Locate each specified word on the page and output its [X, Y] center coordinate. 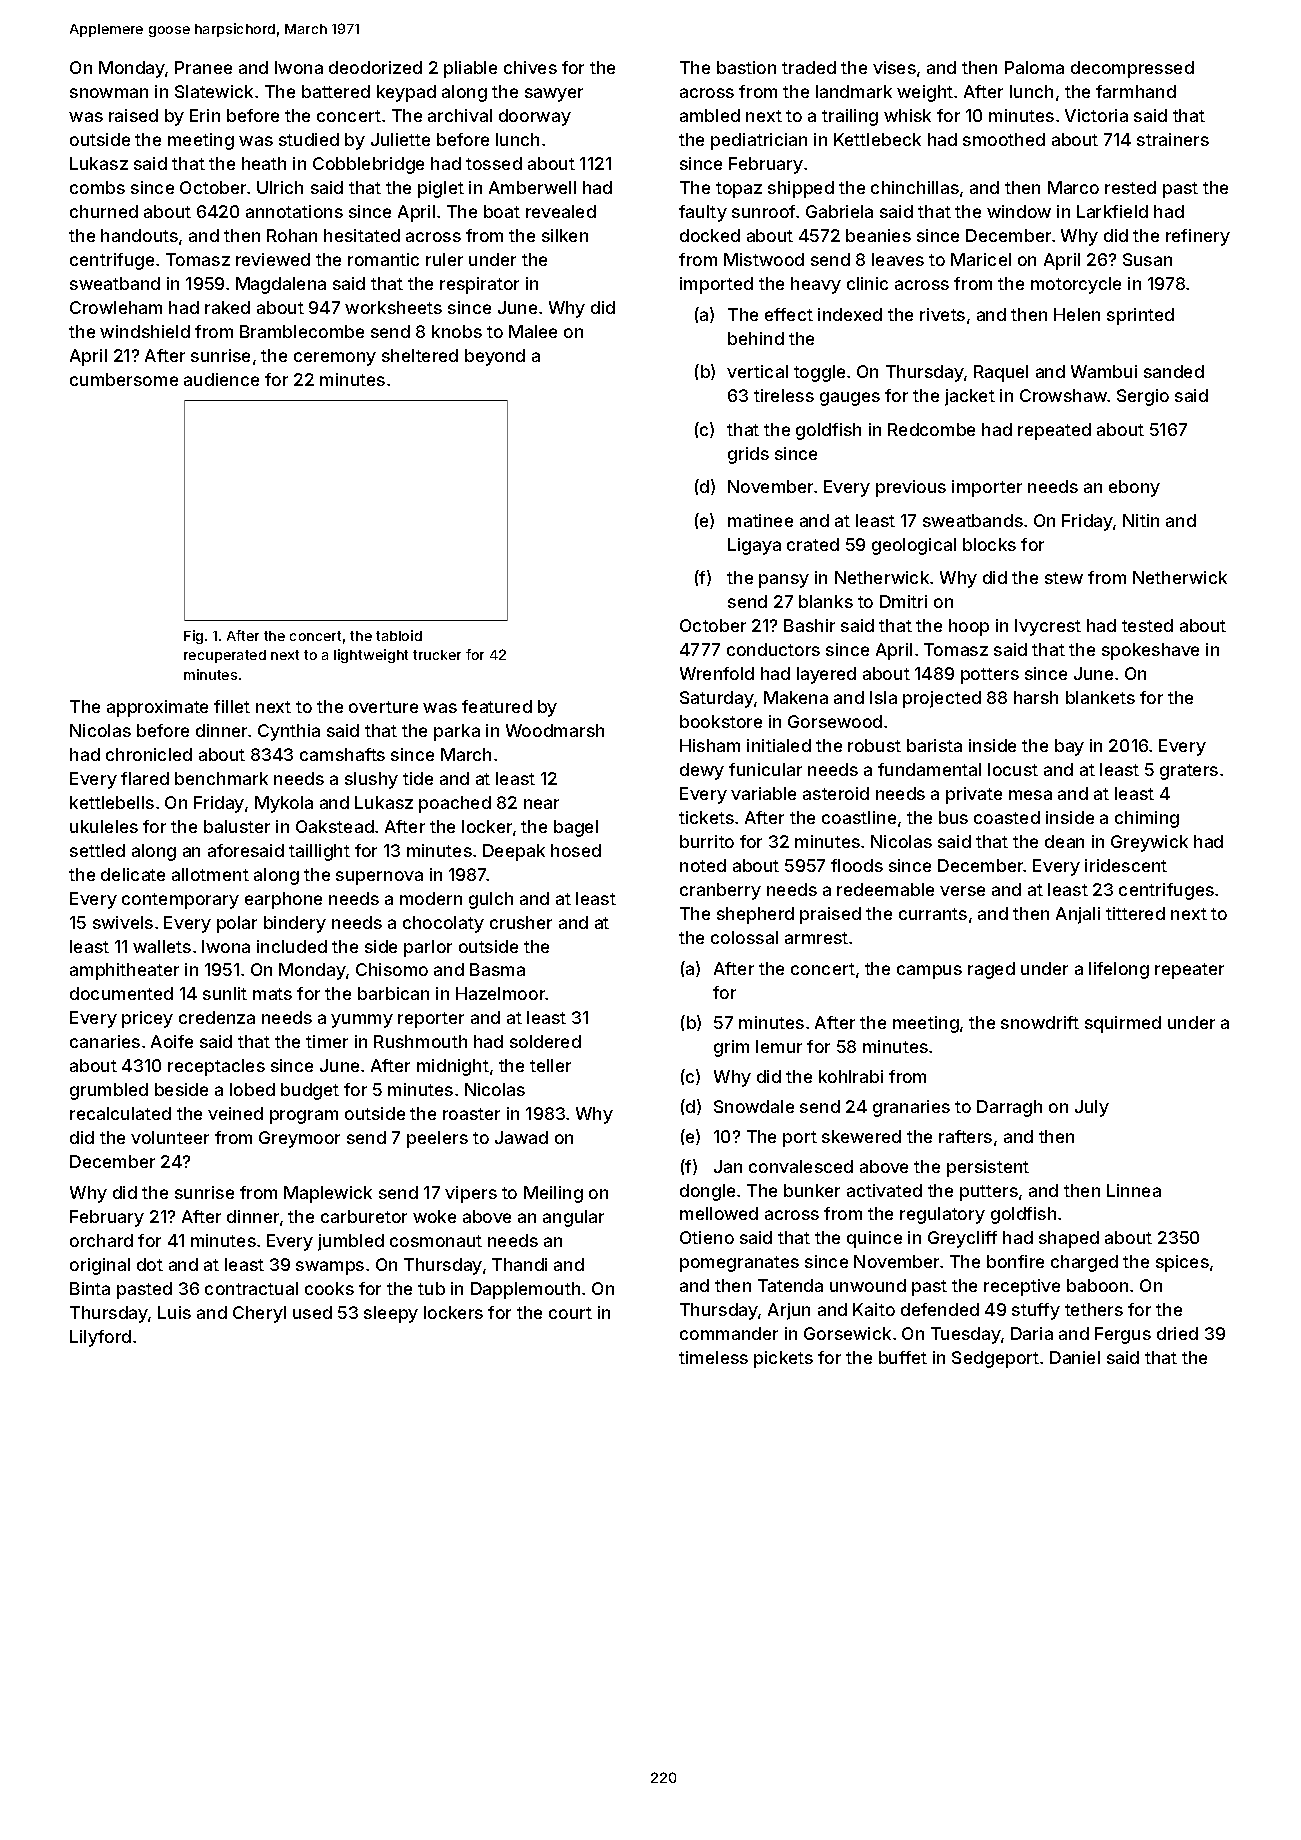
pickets [783, 1359]
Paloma [1034, 67]
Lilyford [100, 1338]
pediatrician [759, 141]
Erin [205, 115]
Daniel [1075, 1357]
